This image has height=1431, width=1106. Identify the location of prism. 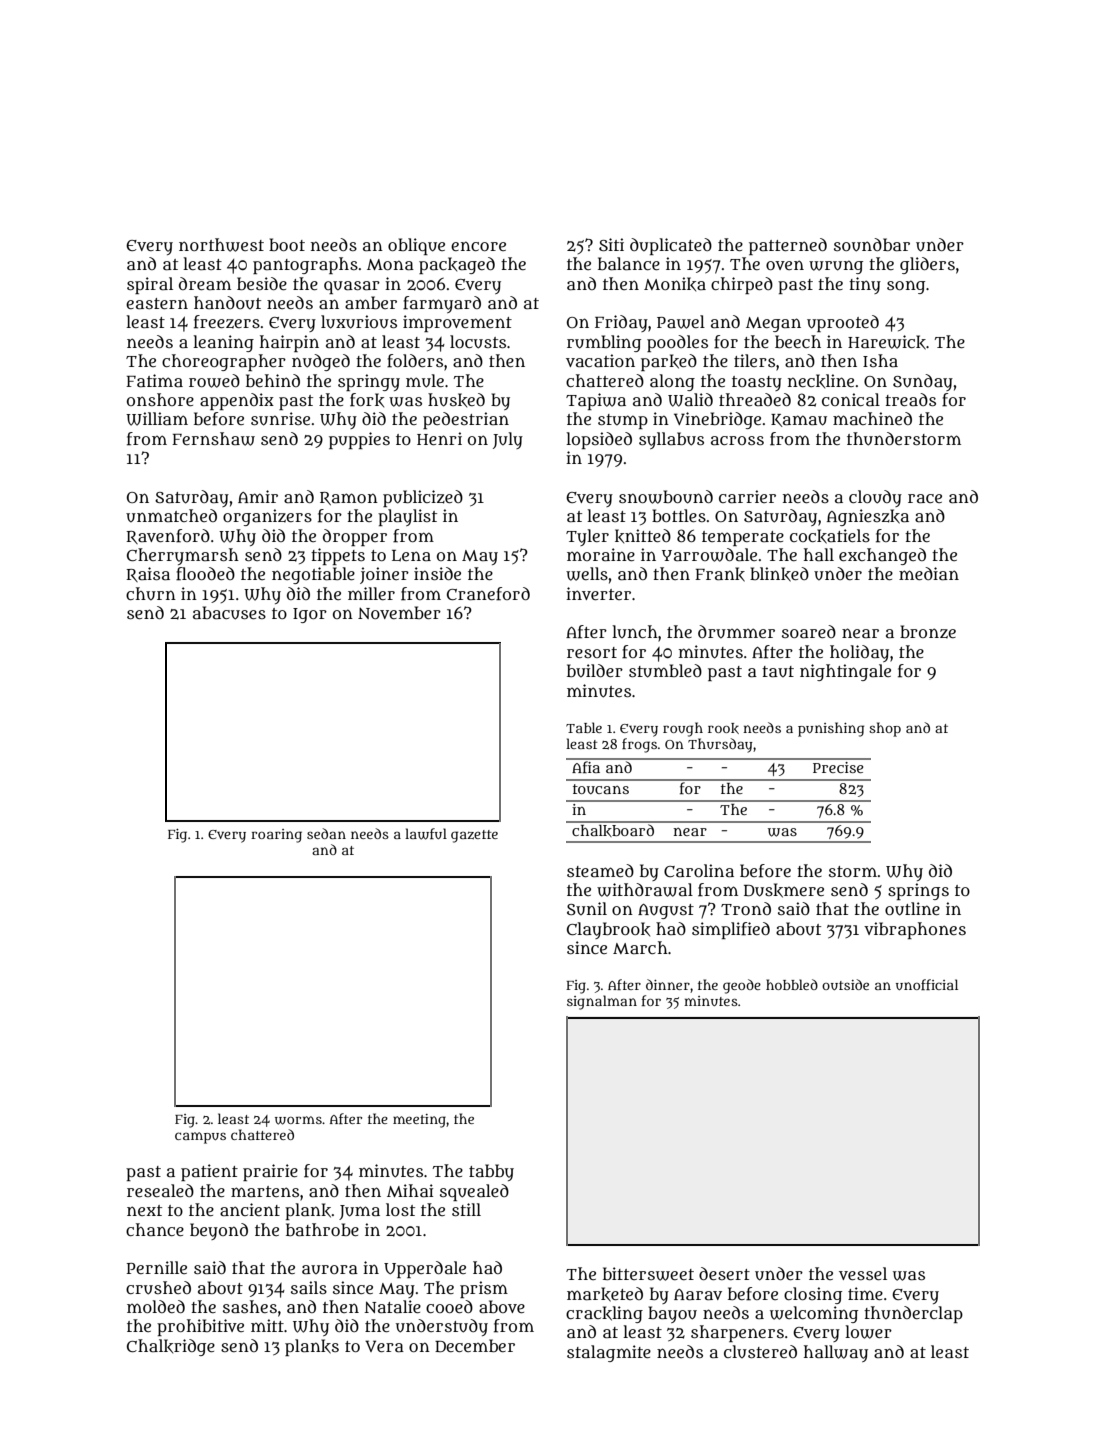
(484, 1289).
